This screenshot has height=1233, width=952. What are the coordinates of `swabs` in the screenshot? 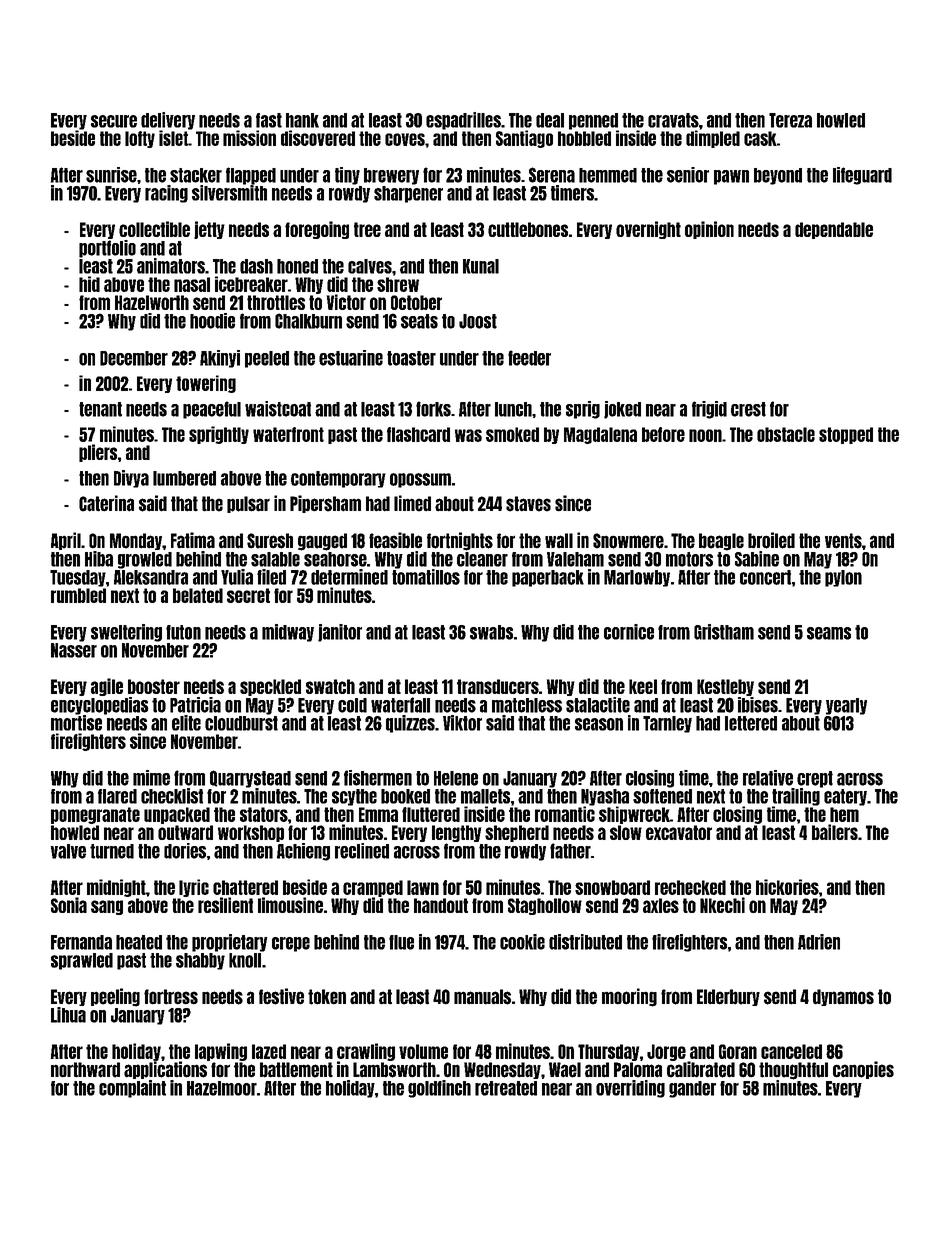 It's located at (491, 632).
